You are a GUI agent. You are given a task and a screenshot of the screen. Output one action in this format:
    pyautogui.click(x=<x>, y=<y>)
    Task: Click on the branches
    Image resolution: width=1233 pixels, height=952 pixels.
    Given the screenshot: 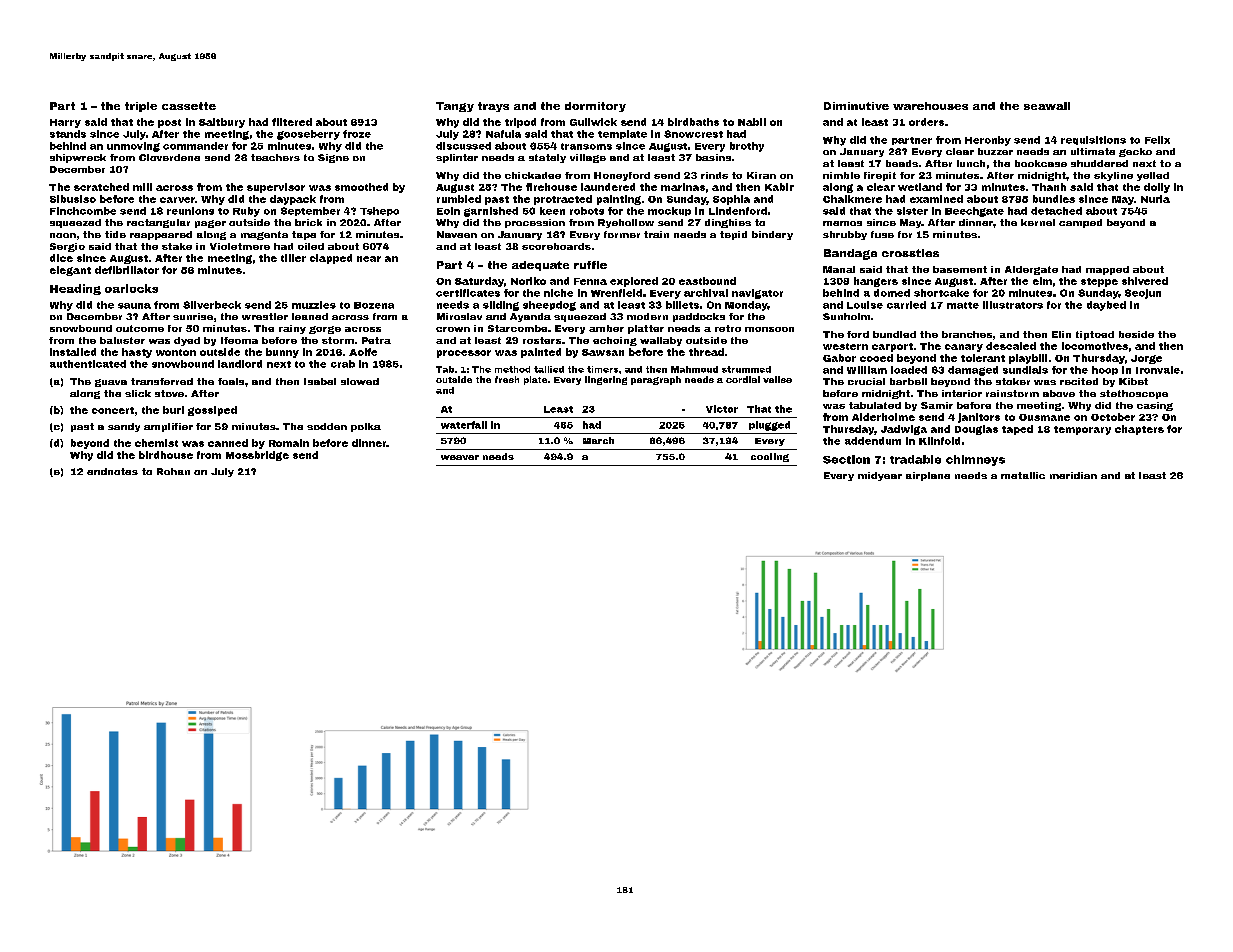 What is the action you would take?
    pyautogui.click(x=967, y=334)
